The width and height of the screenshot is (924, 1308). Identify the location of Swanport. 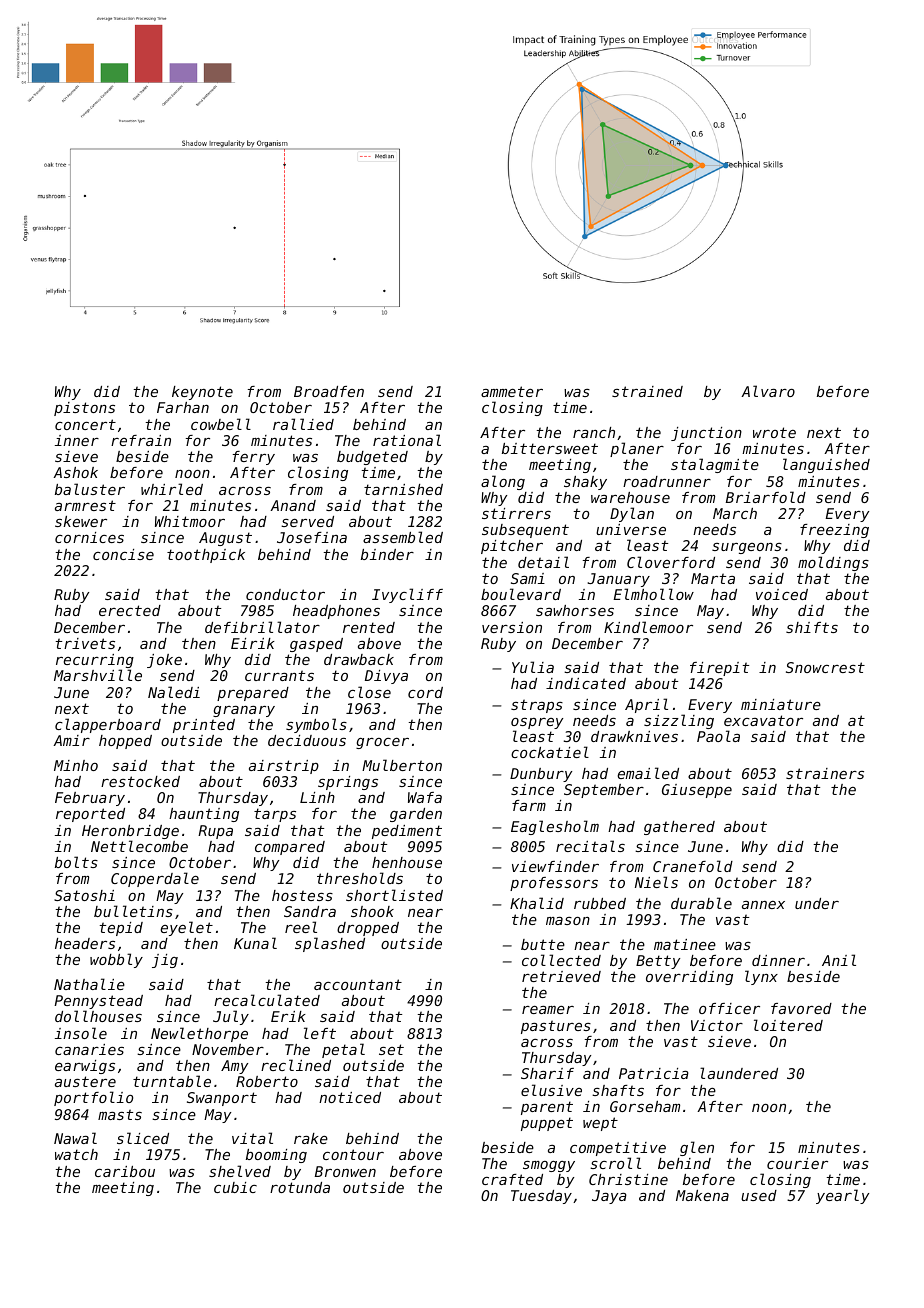
(222, 1099).
